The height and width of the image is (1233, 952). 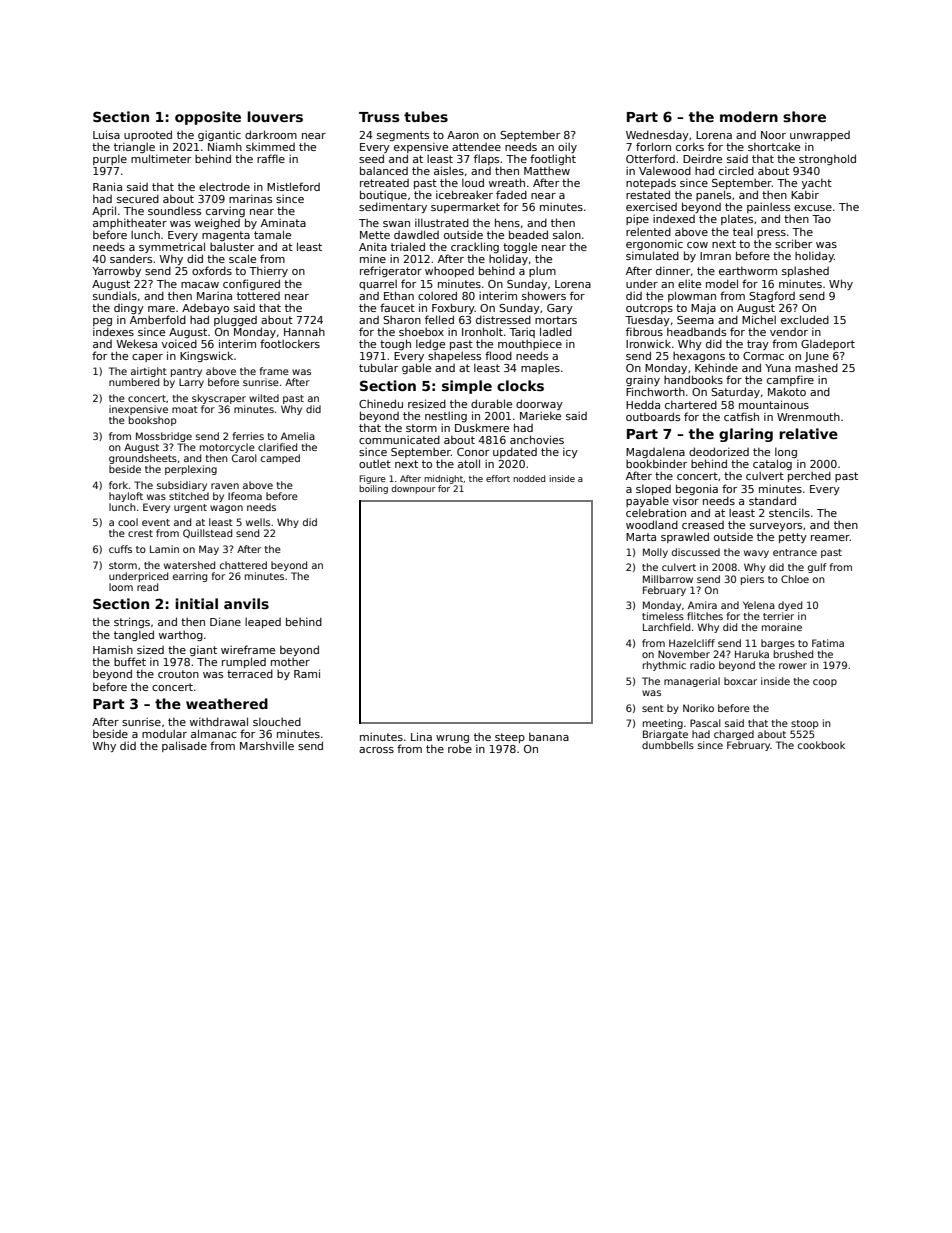 I want to click on Noriko, so click(x=698, y=708).
